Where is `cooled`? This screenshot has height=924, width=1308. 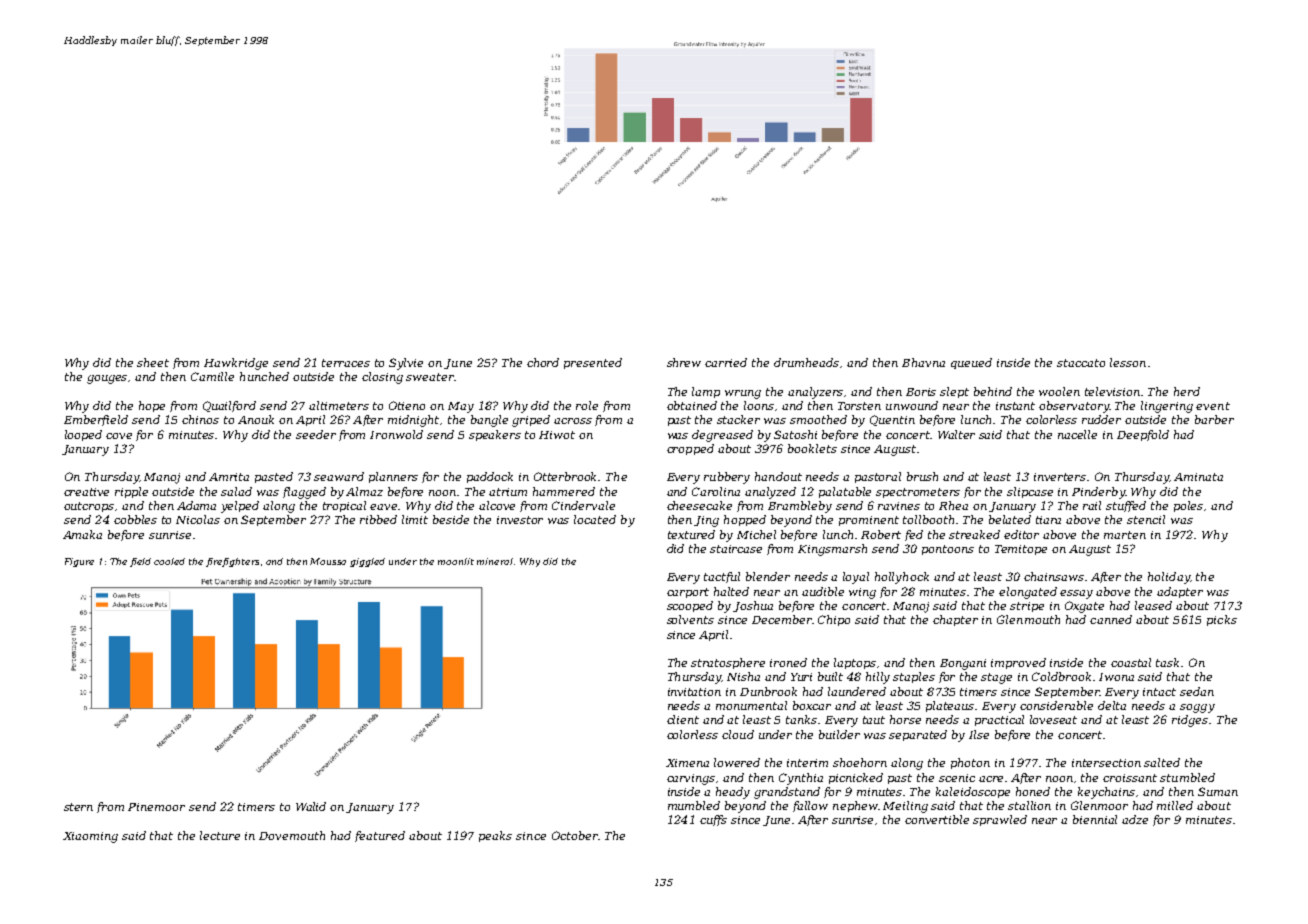
cooled is located at coordinates (169, 561).
